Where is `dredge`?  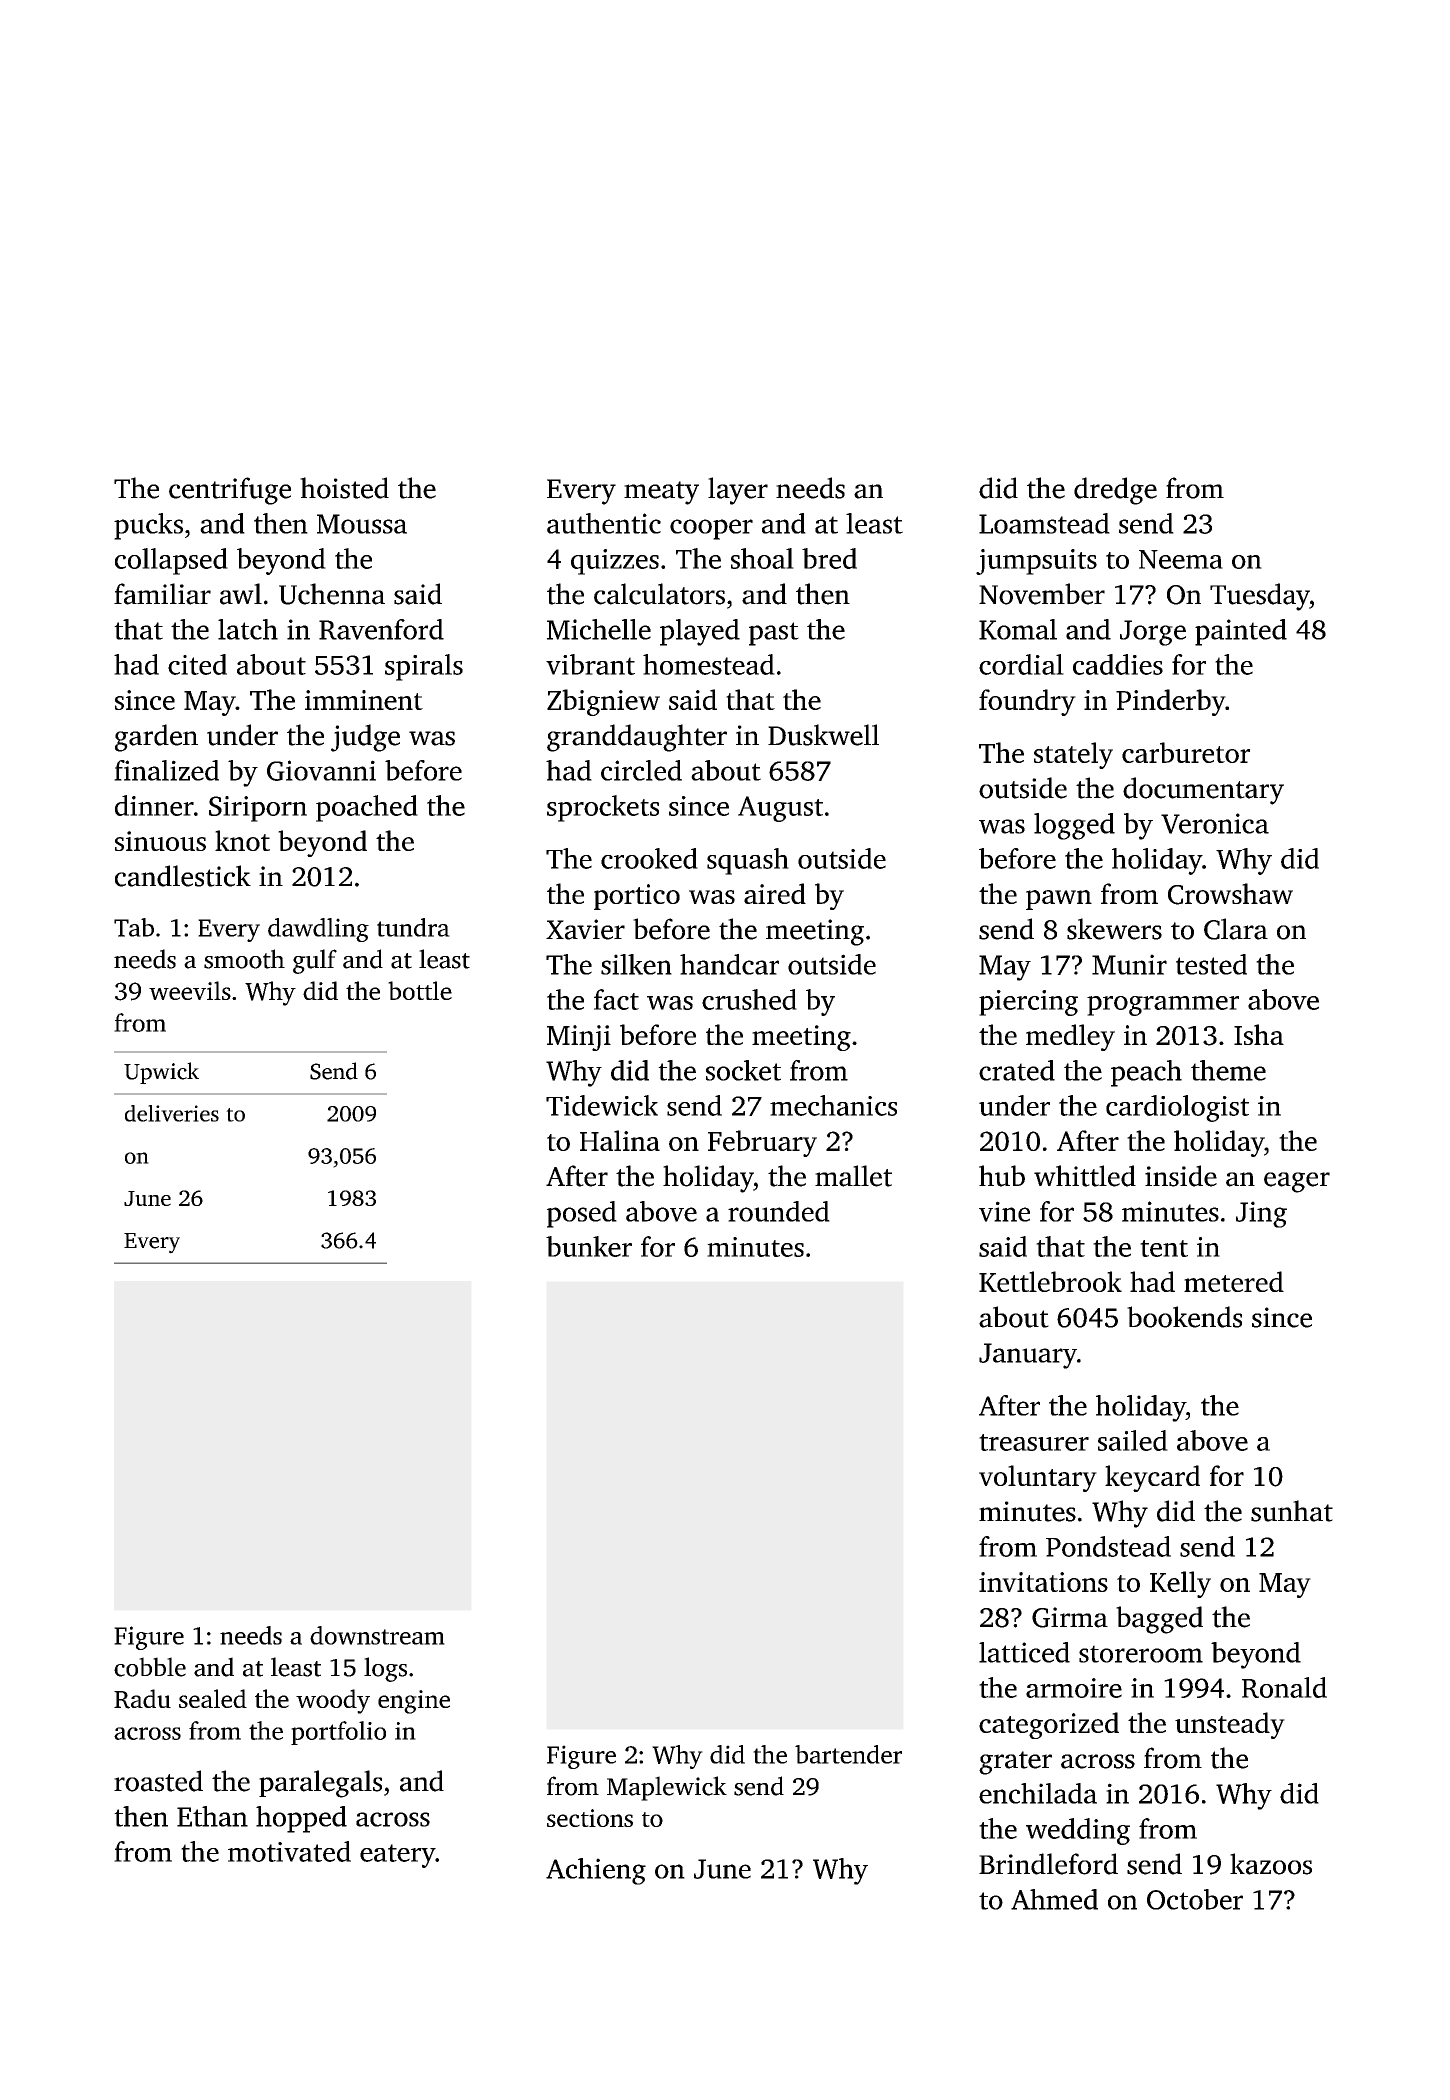
dredge is located at coordinates (1115, 491).
